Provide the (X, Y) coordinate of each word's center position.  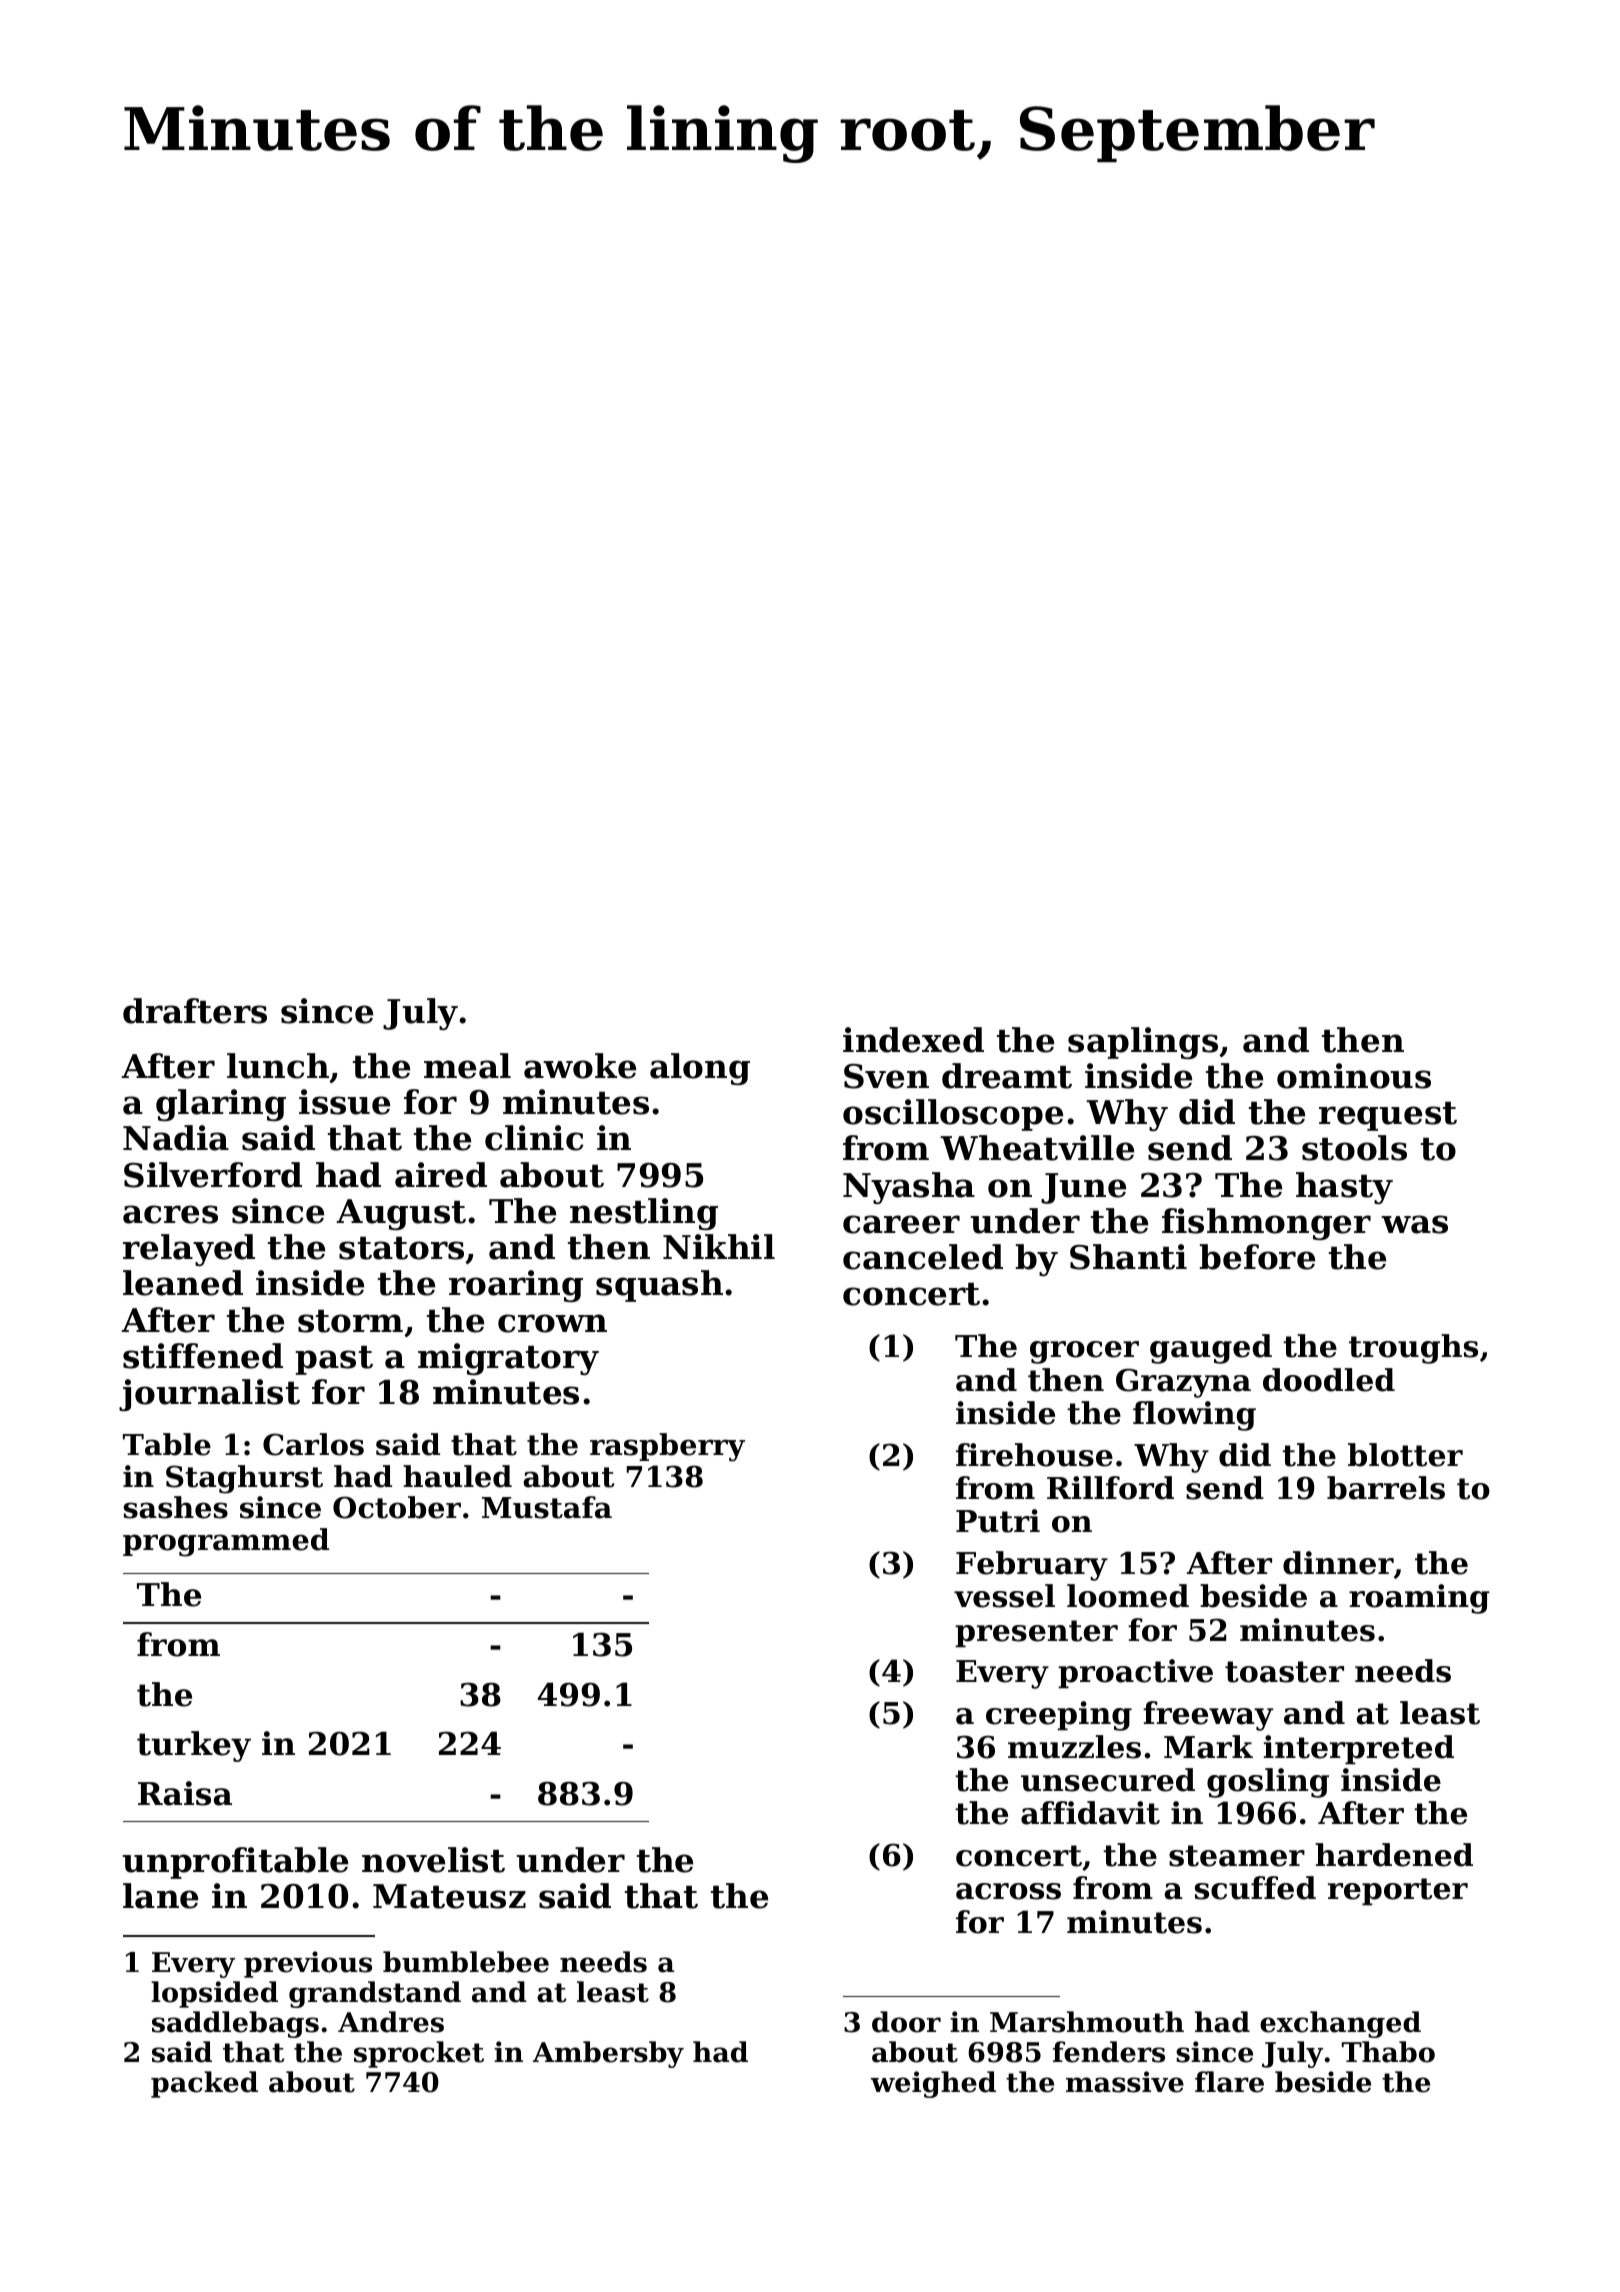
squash (659, 1286)
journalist (209, 1395)
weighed (933, 2084)
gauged (1211, 1349)
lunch (278, 1066)
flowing (1194, 1416)
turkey (194, 1746)
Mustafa (547, 1507)
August (401, 1214)
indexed (913, 1040)
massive (1125, 2082)
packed (204, 2084)
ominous (1354, 1076)
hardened (1394, 1855)
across (1008, 1891)
